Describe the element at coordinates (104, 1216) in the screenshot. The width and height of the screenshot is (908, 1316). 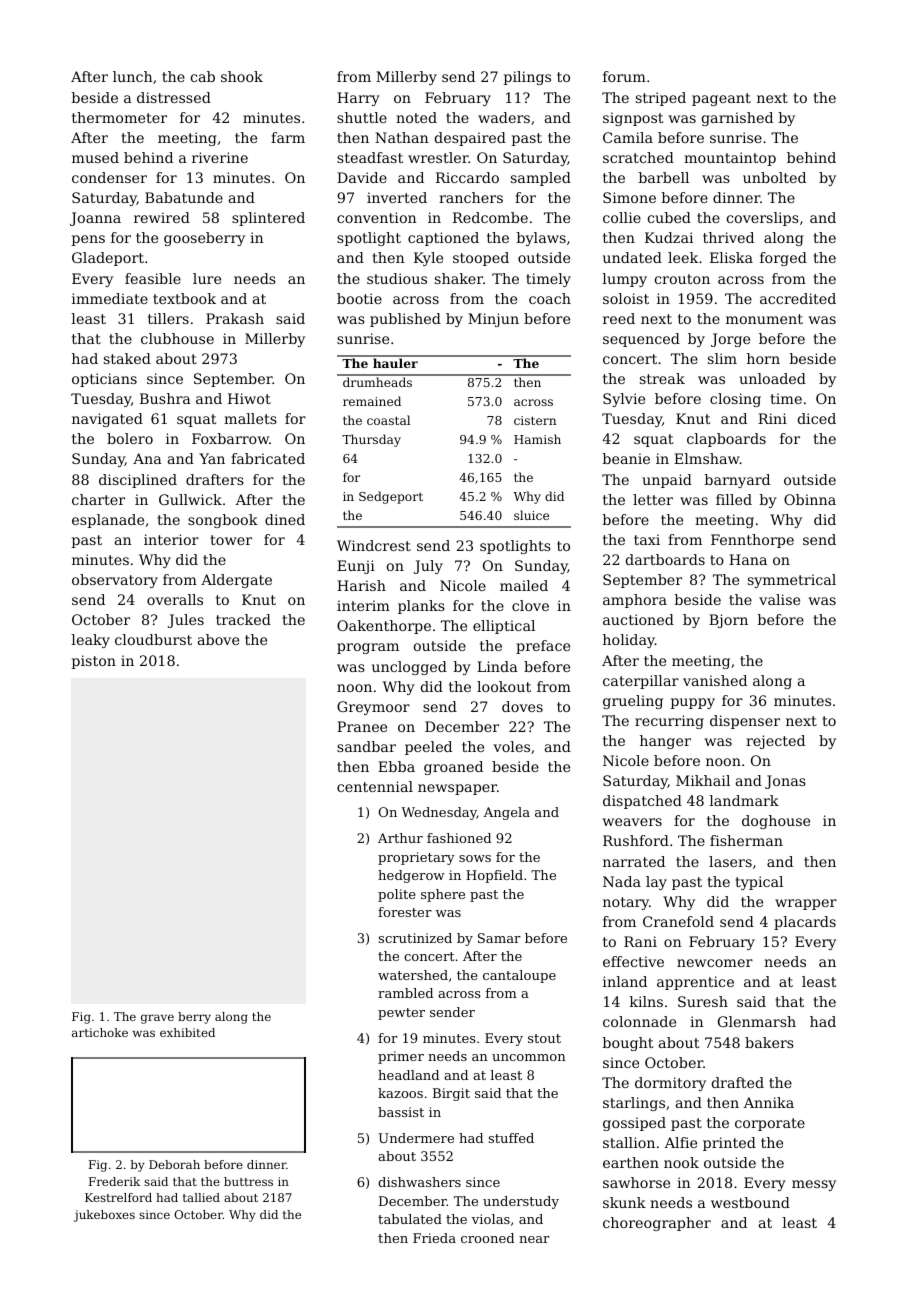
I see `jukeboxes` at that location.
